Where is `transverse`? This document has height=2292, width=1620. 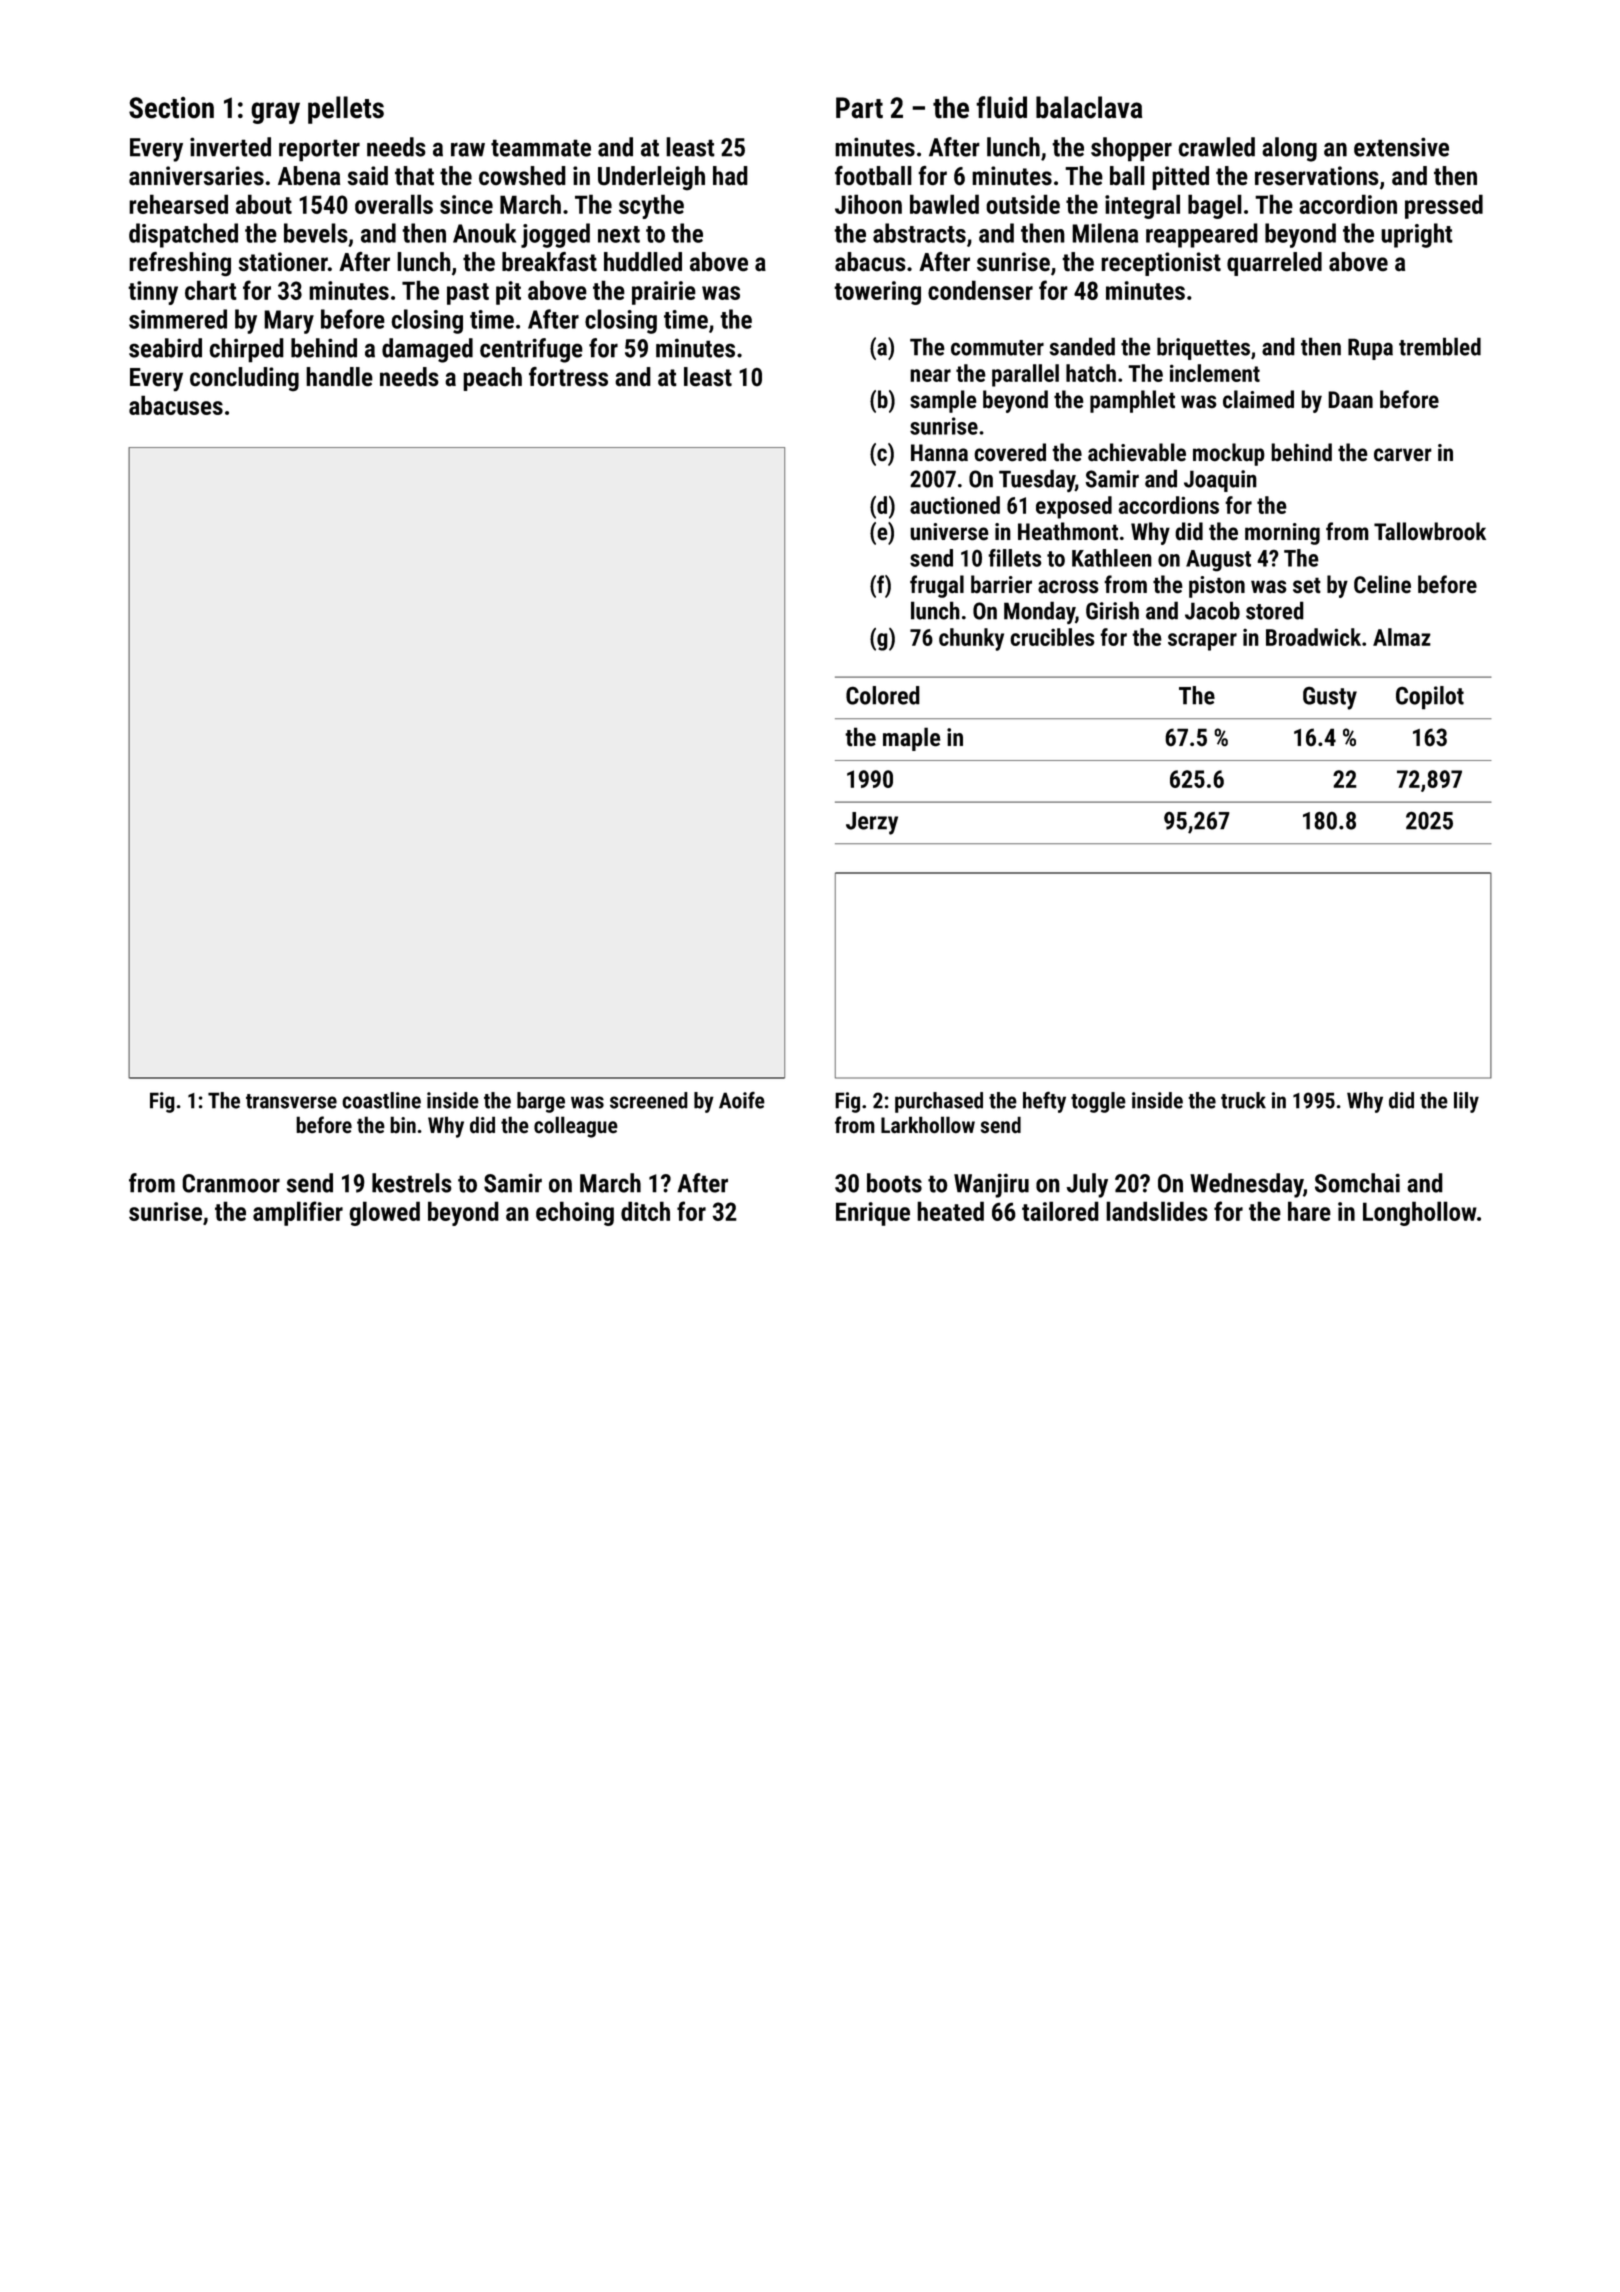 transverse is located at coordinates (291, 1101).
